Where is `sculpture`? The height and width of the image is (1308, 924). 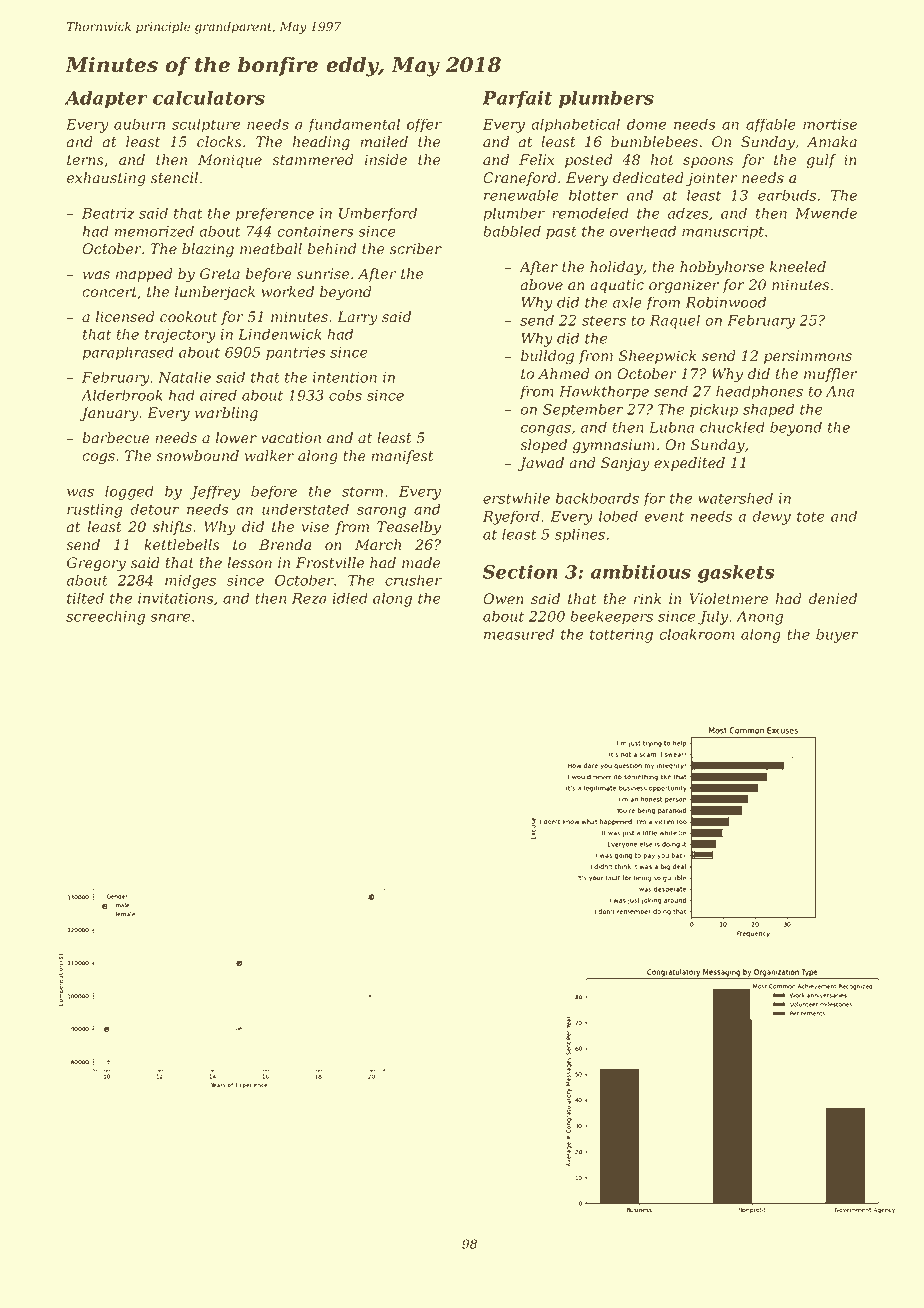
sculpture is located at coordinates (206, 125).
